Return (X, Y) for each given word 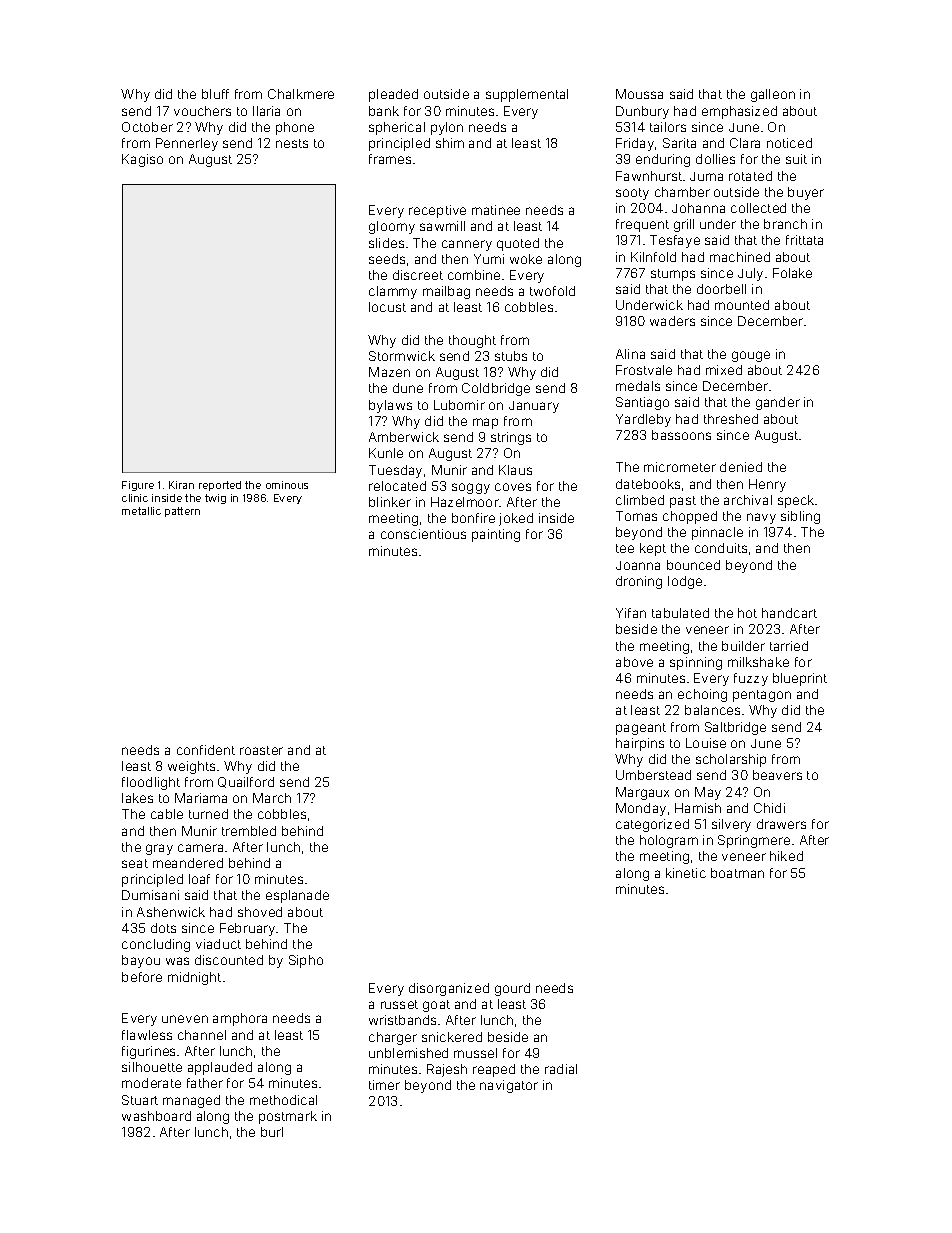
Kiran (181, 485)
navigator (509, 1086)
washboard (156, 1116)
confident (206, 750)
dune (408, 388)
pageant (641, 729)
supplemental (527, 95)
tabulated (680, 613)
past (683, 502)
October (147, 127)
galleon (773, 95)
